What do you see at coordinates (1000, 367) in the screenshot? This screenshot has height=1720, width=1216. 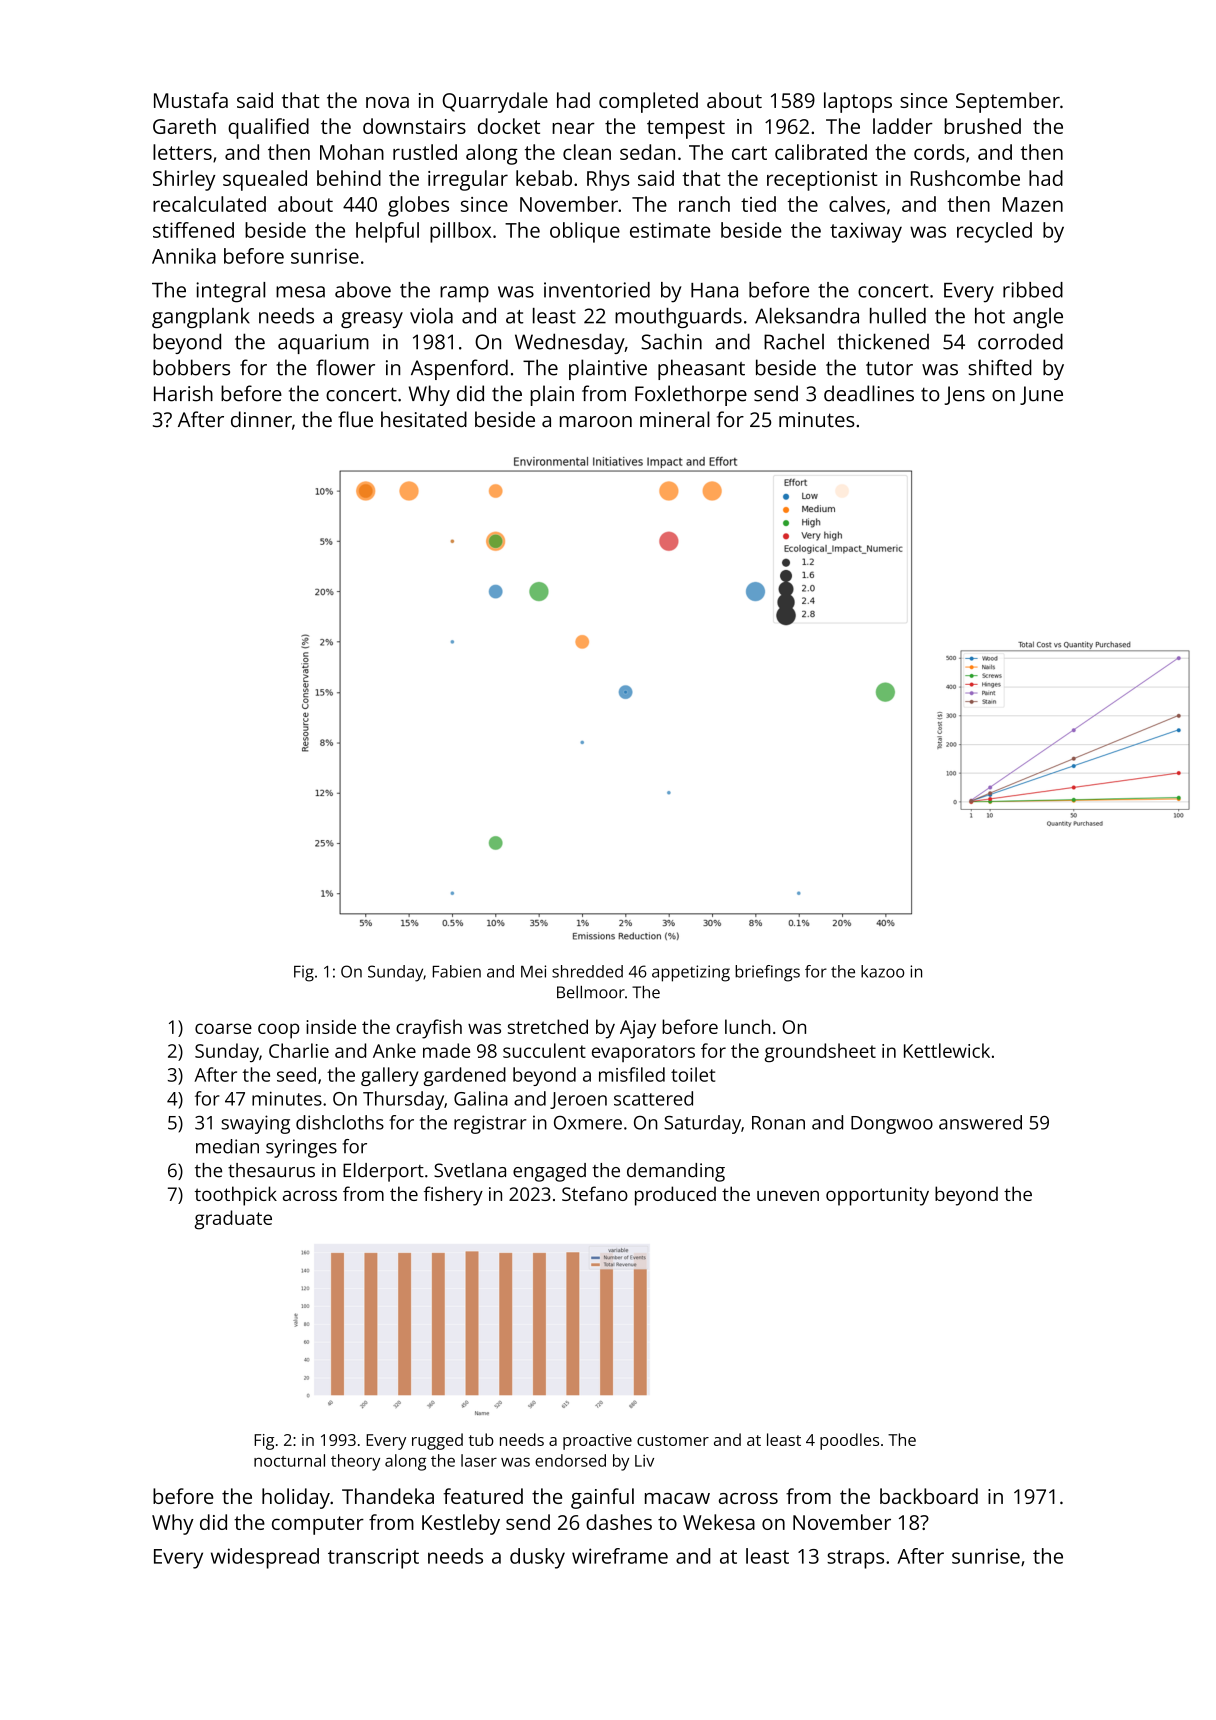 I see `shifted` at bounding box center [1000, 367].
